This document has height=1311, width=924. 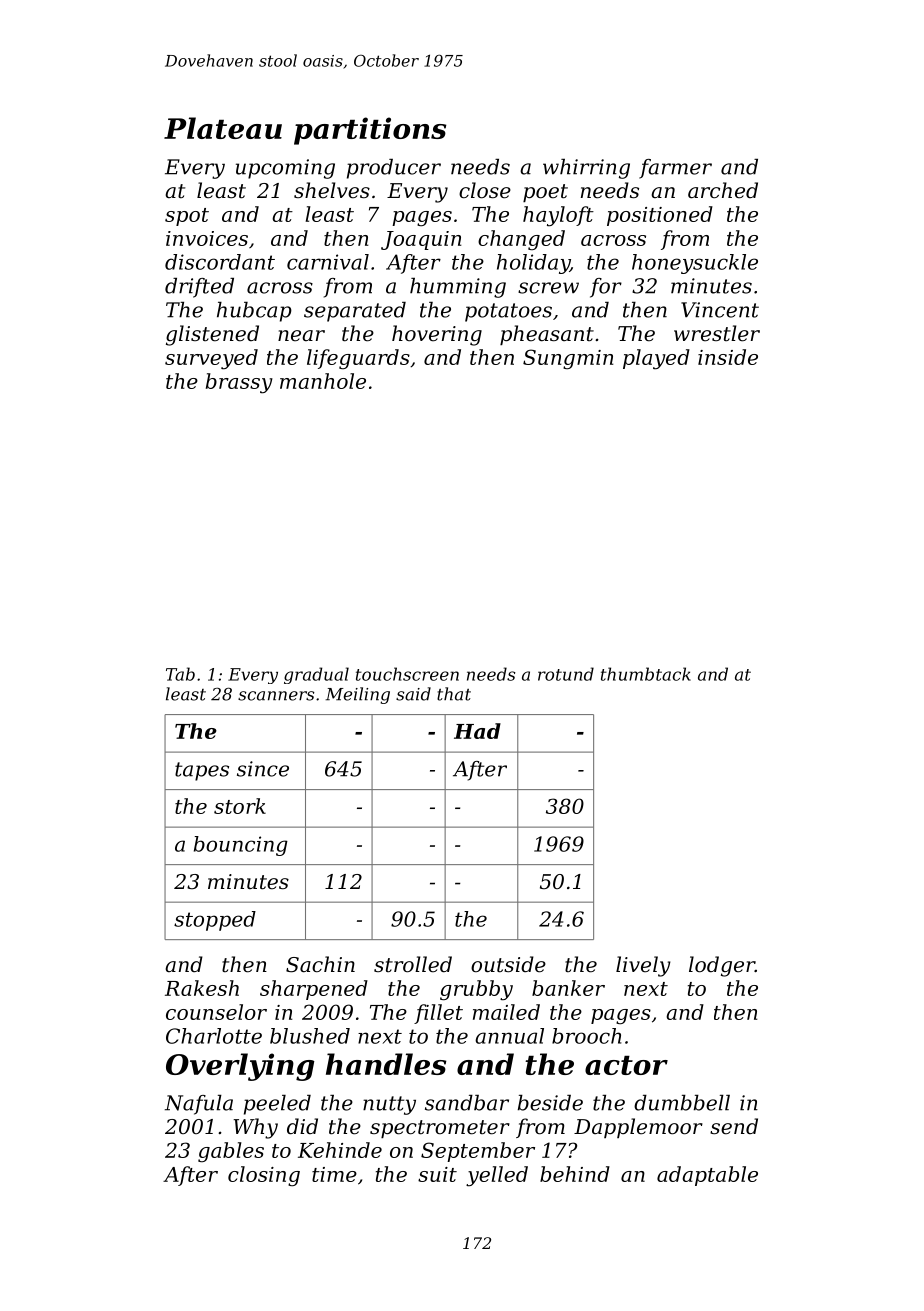 What do you see at coordinates (437, 1174) in the document?
I see `suit` at bounding box center [437, 1174].
